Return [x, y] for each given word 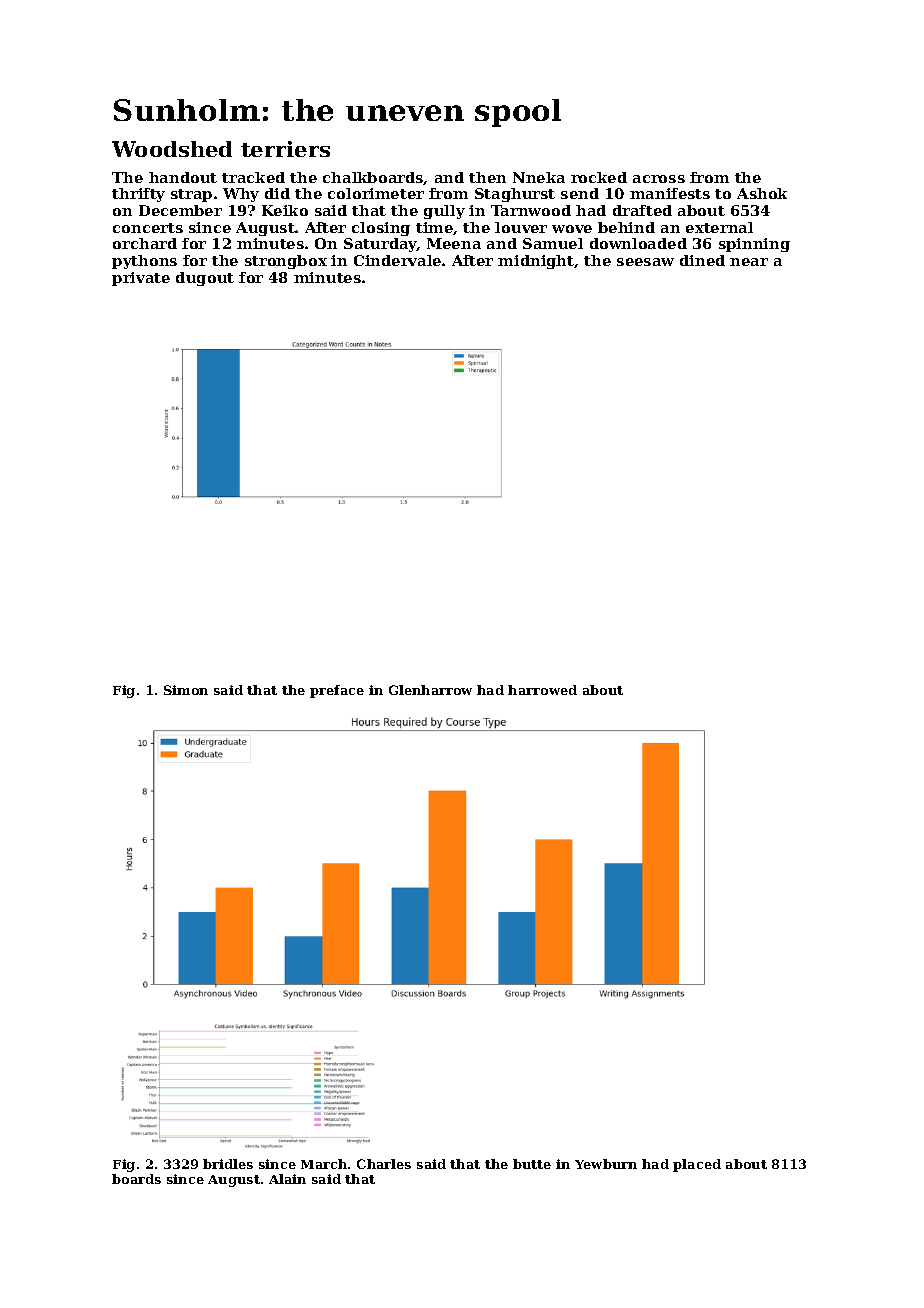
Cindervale [397, 260]
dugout [205, 279]
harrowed [542, 690]
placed [697, 1165]
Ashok [762, 193]
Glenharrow [430, 690]
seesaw [645, 262]
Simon [186, 690]
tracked [253, 177]
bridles [228, 1164]
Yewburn [606, 1164]
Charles [384, 1164]
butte [532, 1164]
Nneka [539, 177]
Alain [287, 1179]
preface [337, 691]
